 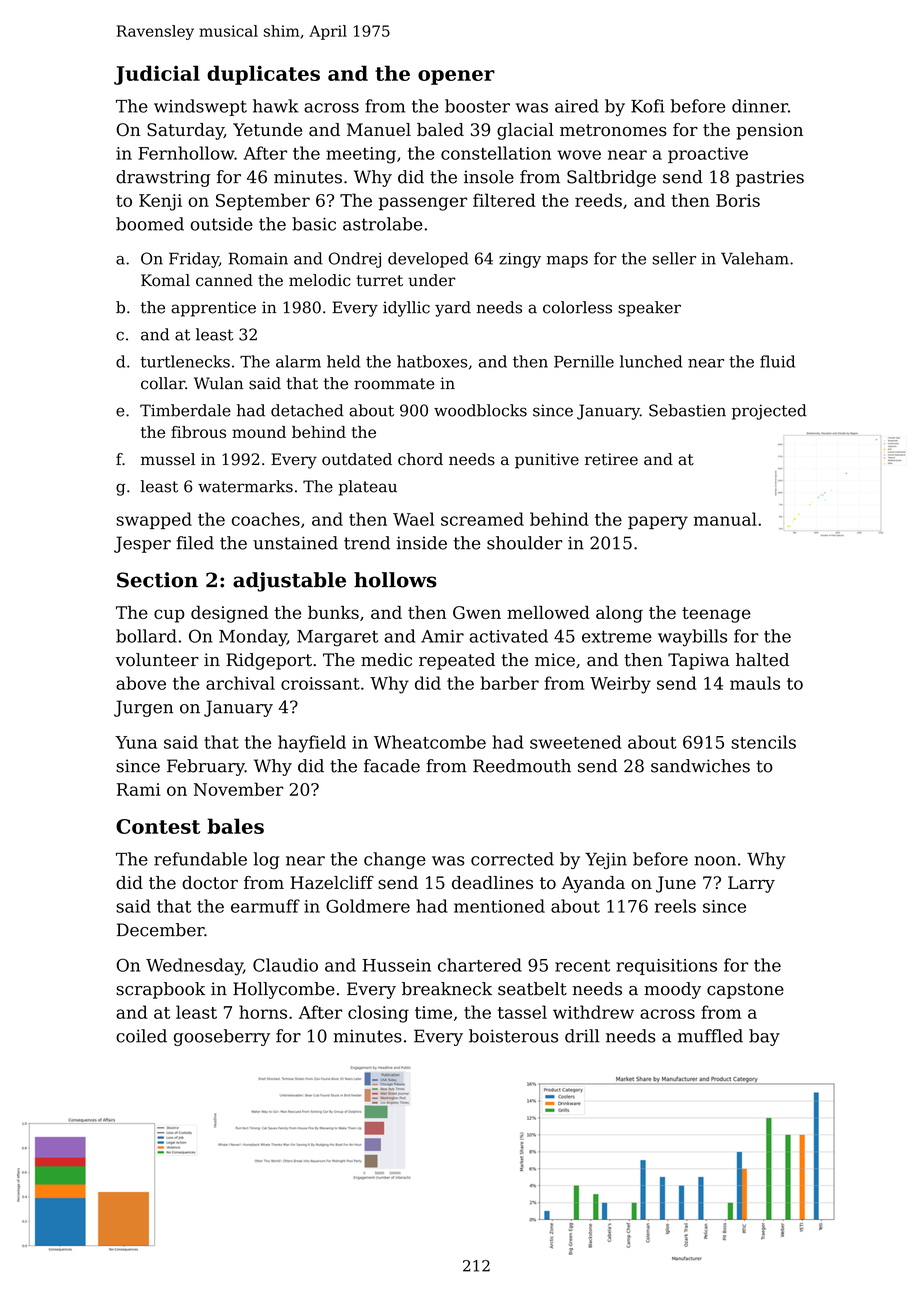 I want to click on Romain, so click(x=258, y=258).
